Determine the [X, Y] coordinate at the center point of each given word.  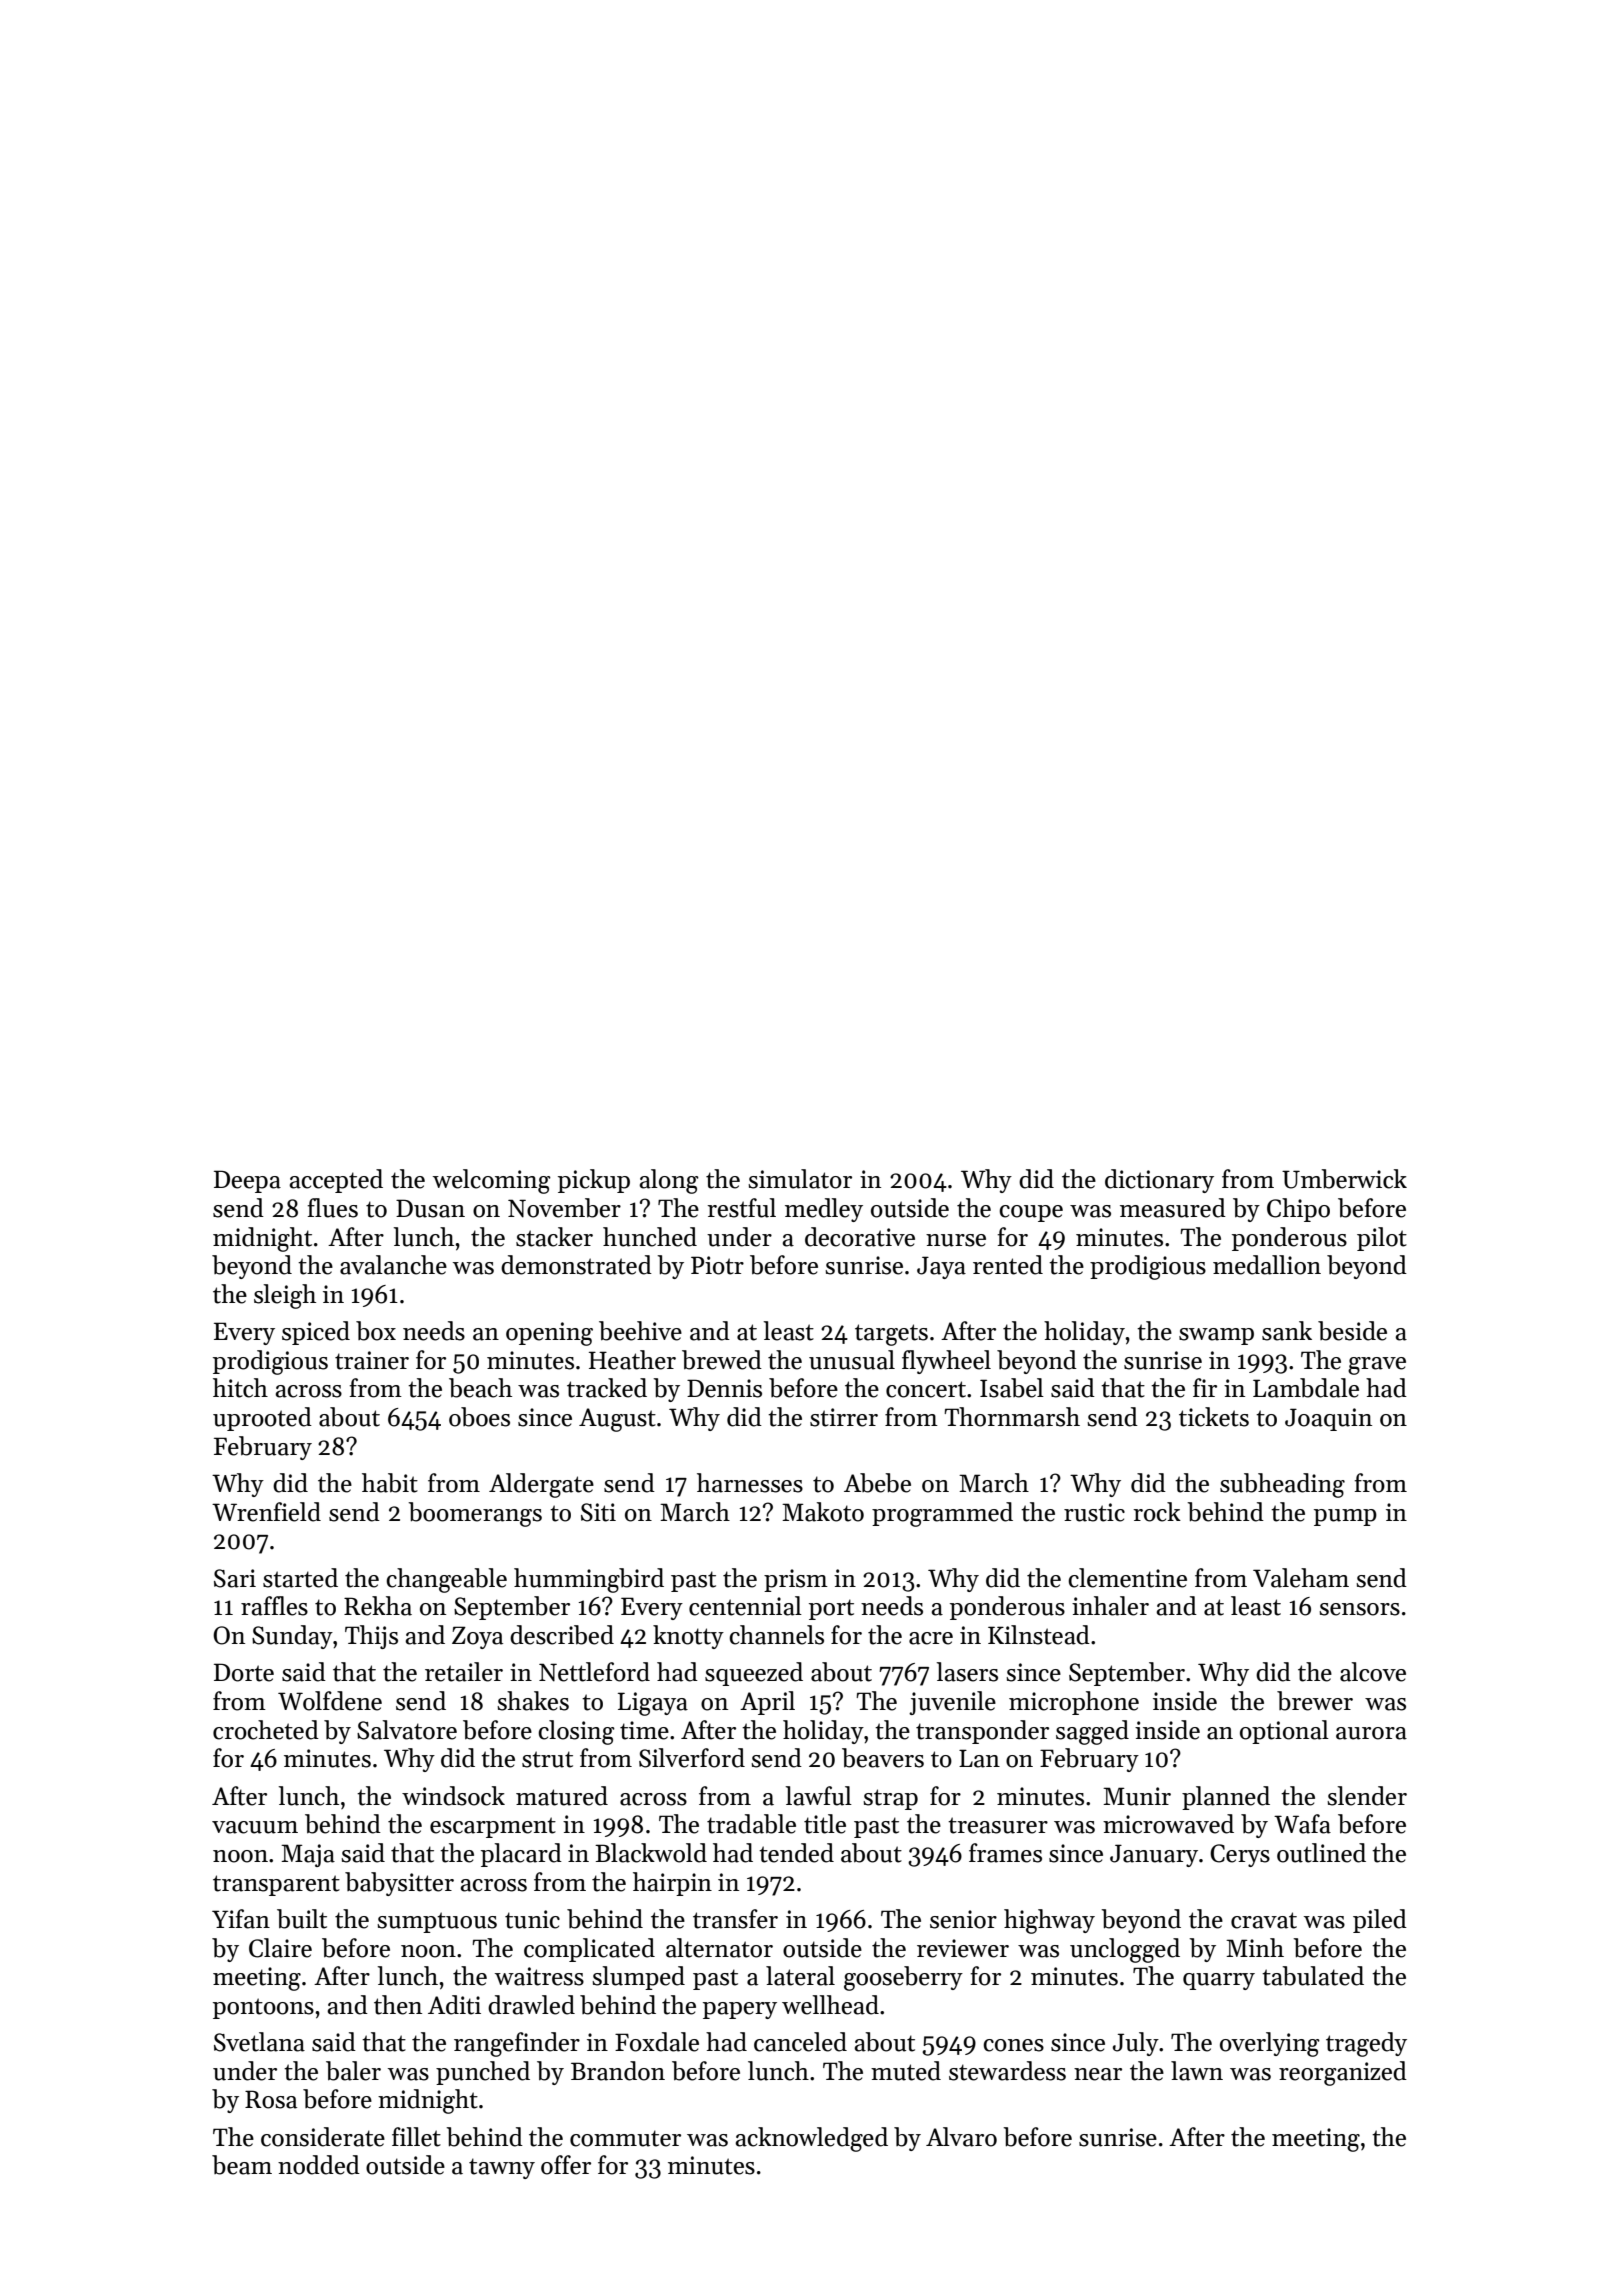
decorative [860, 1237]
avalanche [393, 1265]
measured [1173, 1208]
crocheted [266, 1730]
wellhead [830, 2005]
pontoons [263, 2008]
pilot [1382, 1239]
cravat [1264, 1920]
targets [891, 1335]
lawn [1197, 2071]
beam [242, 2165]
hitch [240, 1388]
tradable [751, 1824]
